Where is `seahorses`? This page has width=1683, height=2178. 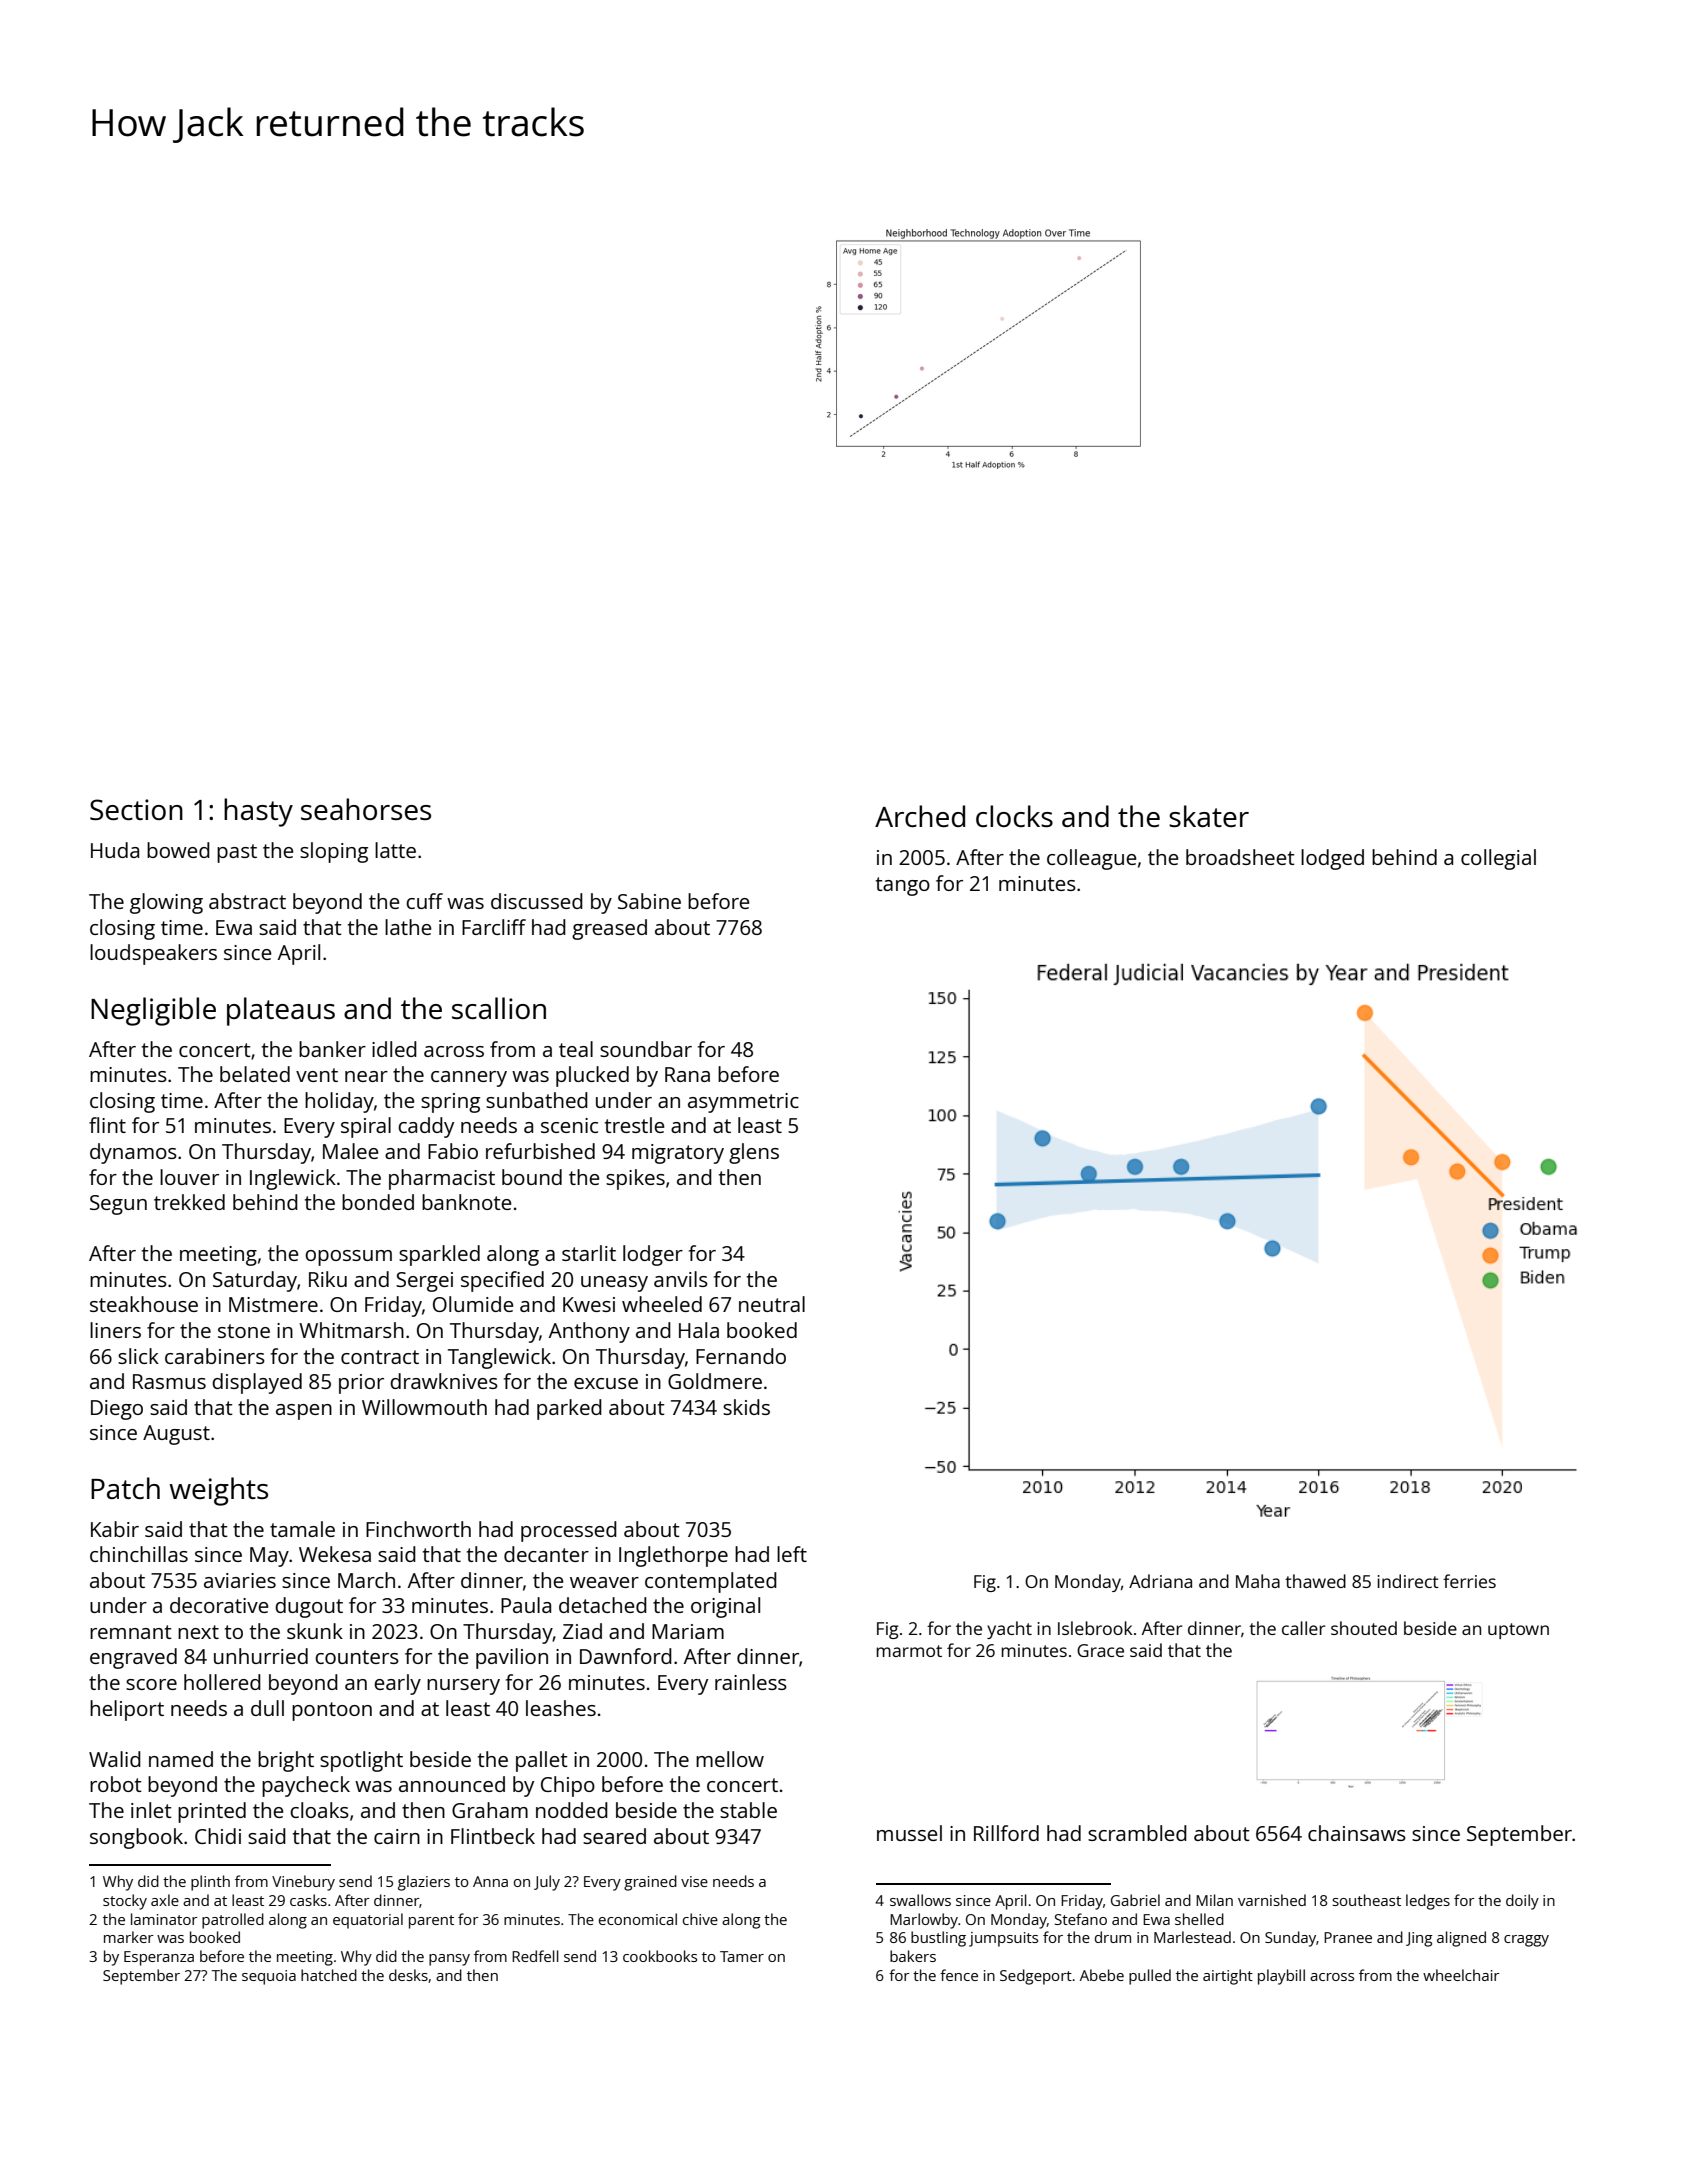 seahorses is located at coordinates (366, 809).
